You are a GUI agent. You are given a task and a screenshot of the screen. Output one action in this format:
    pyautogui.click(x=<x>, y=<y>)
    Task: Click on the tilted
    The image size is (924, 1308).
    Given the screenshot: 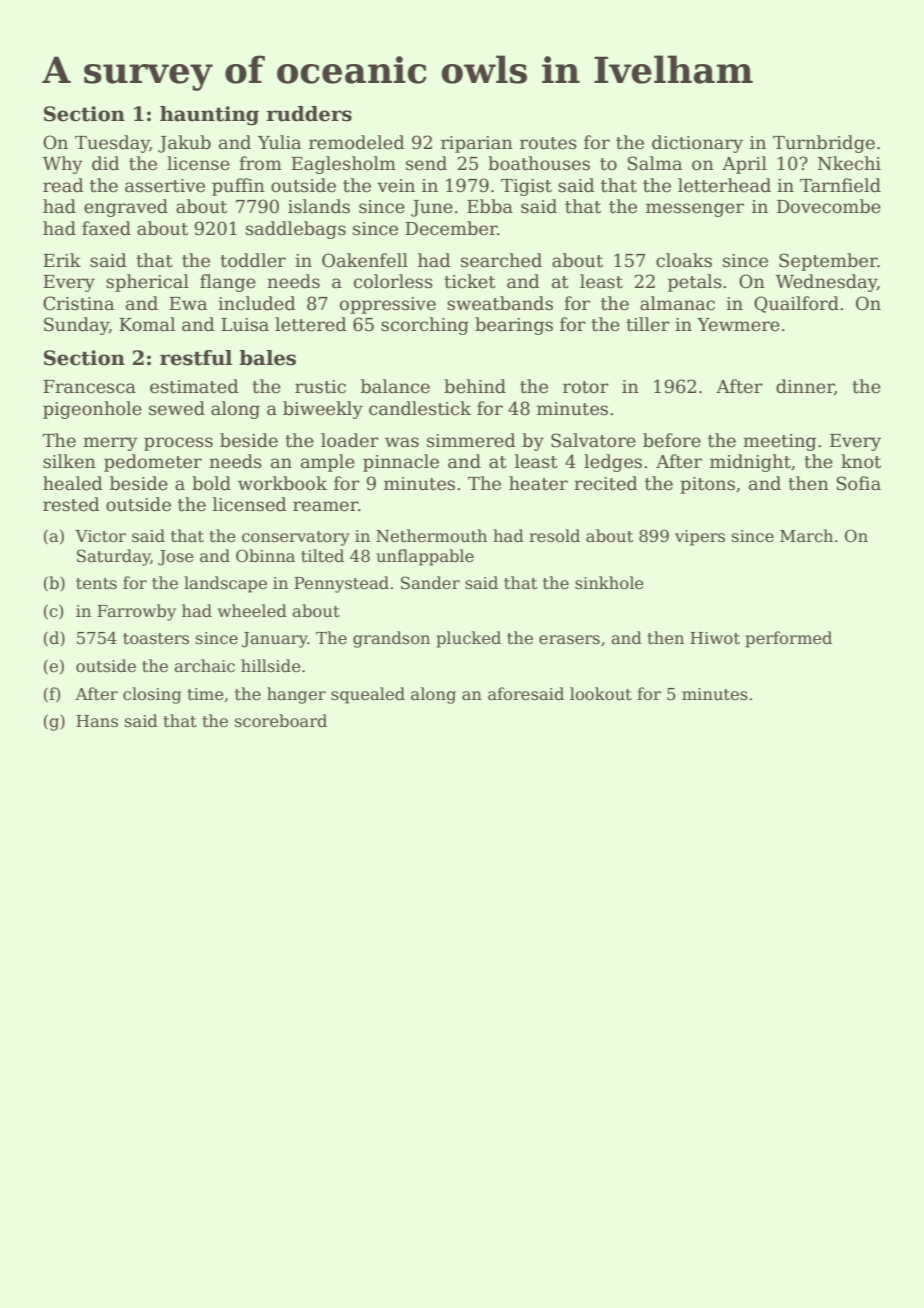 What is the action you would take?
    pyautogui.click(x=322, y=556)
